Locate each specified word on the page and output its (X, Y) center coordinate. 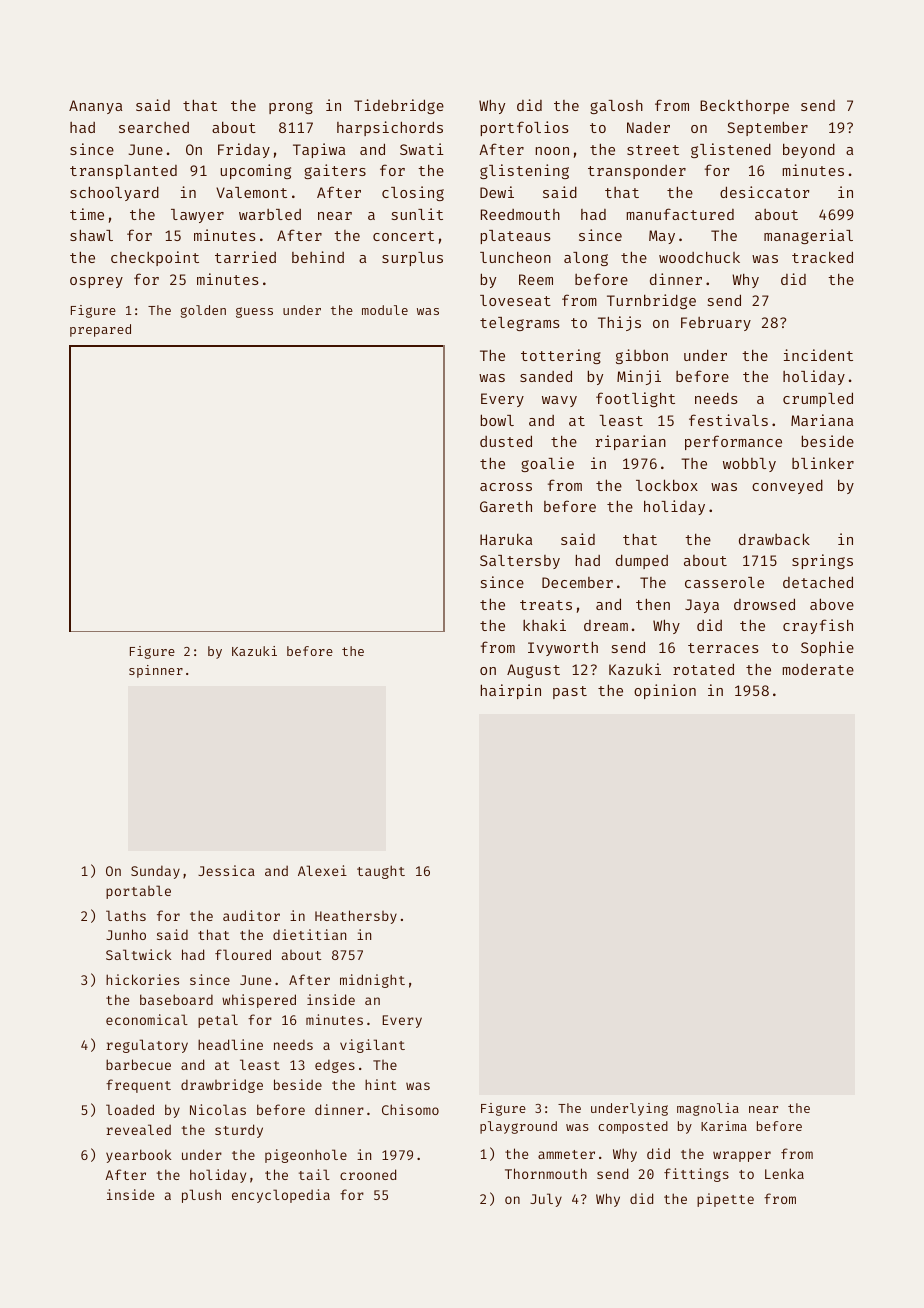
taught (381, 872)
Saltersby (520, 562)
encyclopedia (281, 1196)
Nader (648, 127)
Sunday (155, 872)
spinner (156, 671)
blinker (823, 463)
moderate (818, 669)
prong (291, 108)
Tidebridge (399, 106)
